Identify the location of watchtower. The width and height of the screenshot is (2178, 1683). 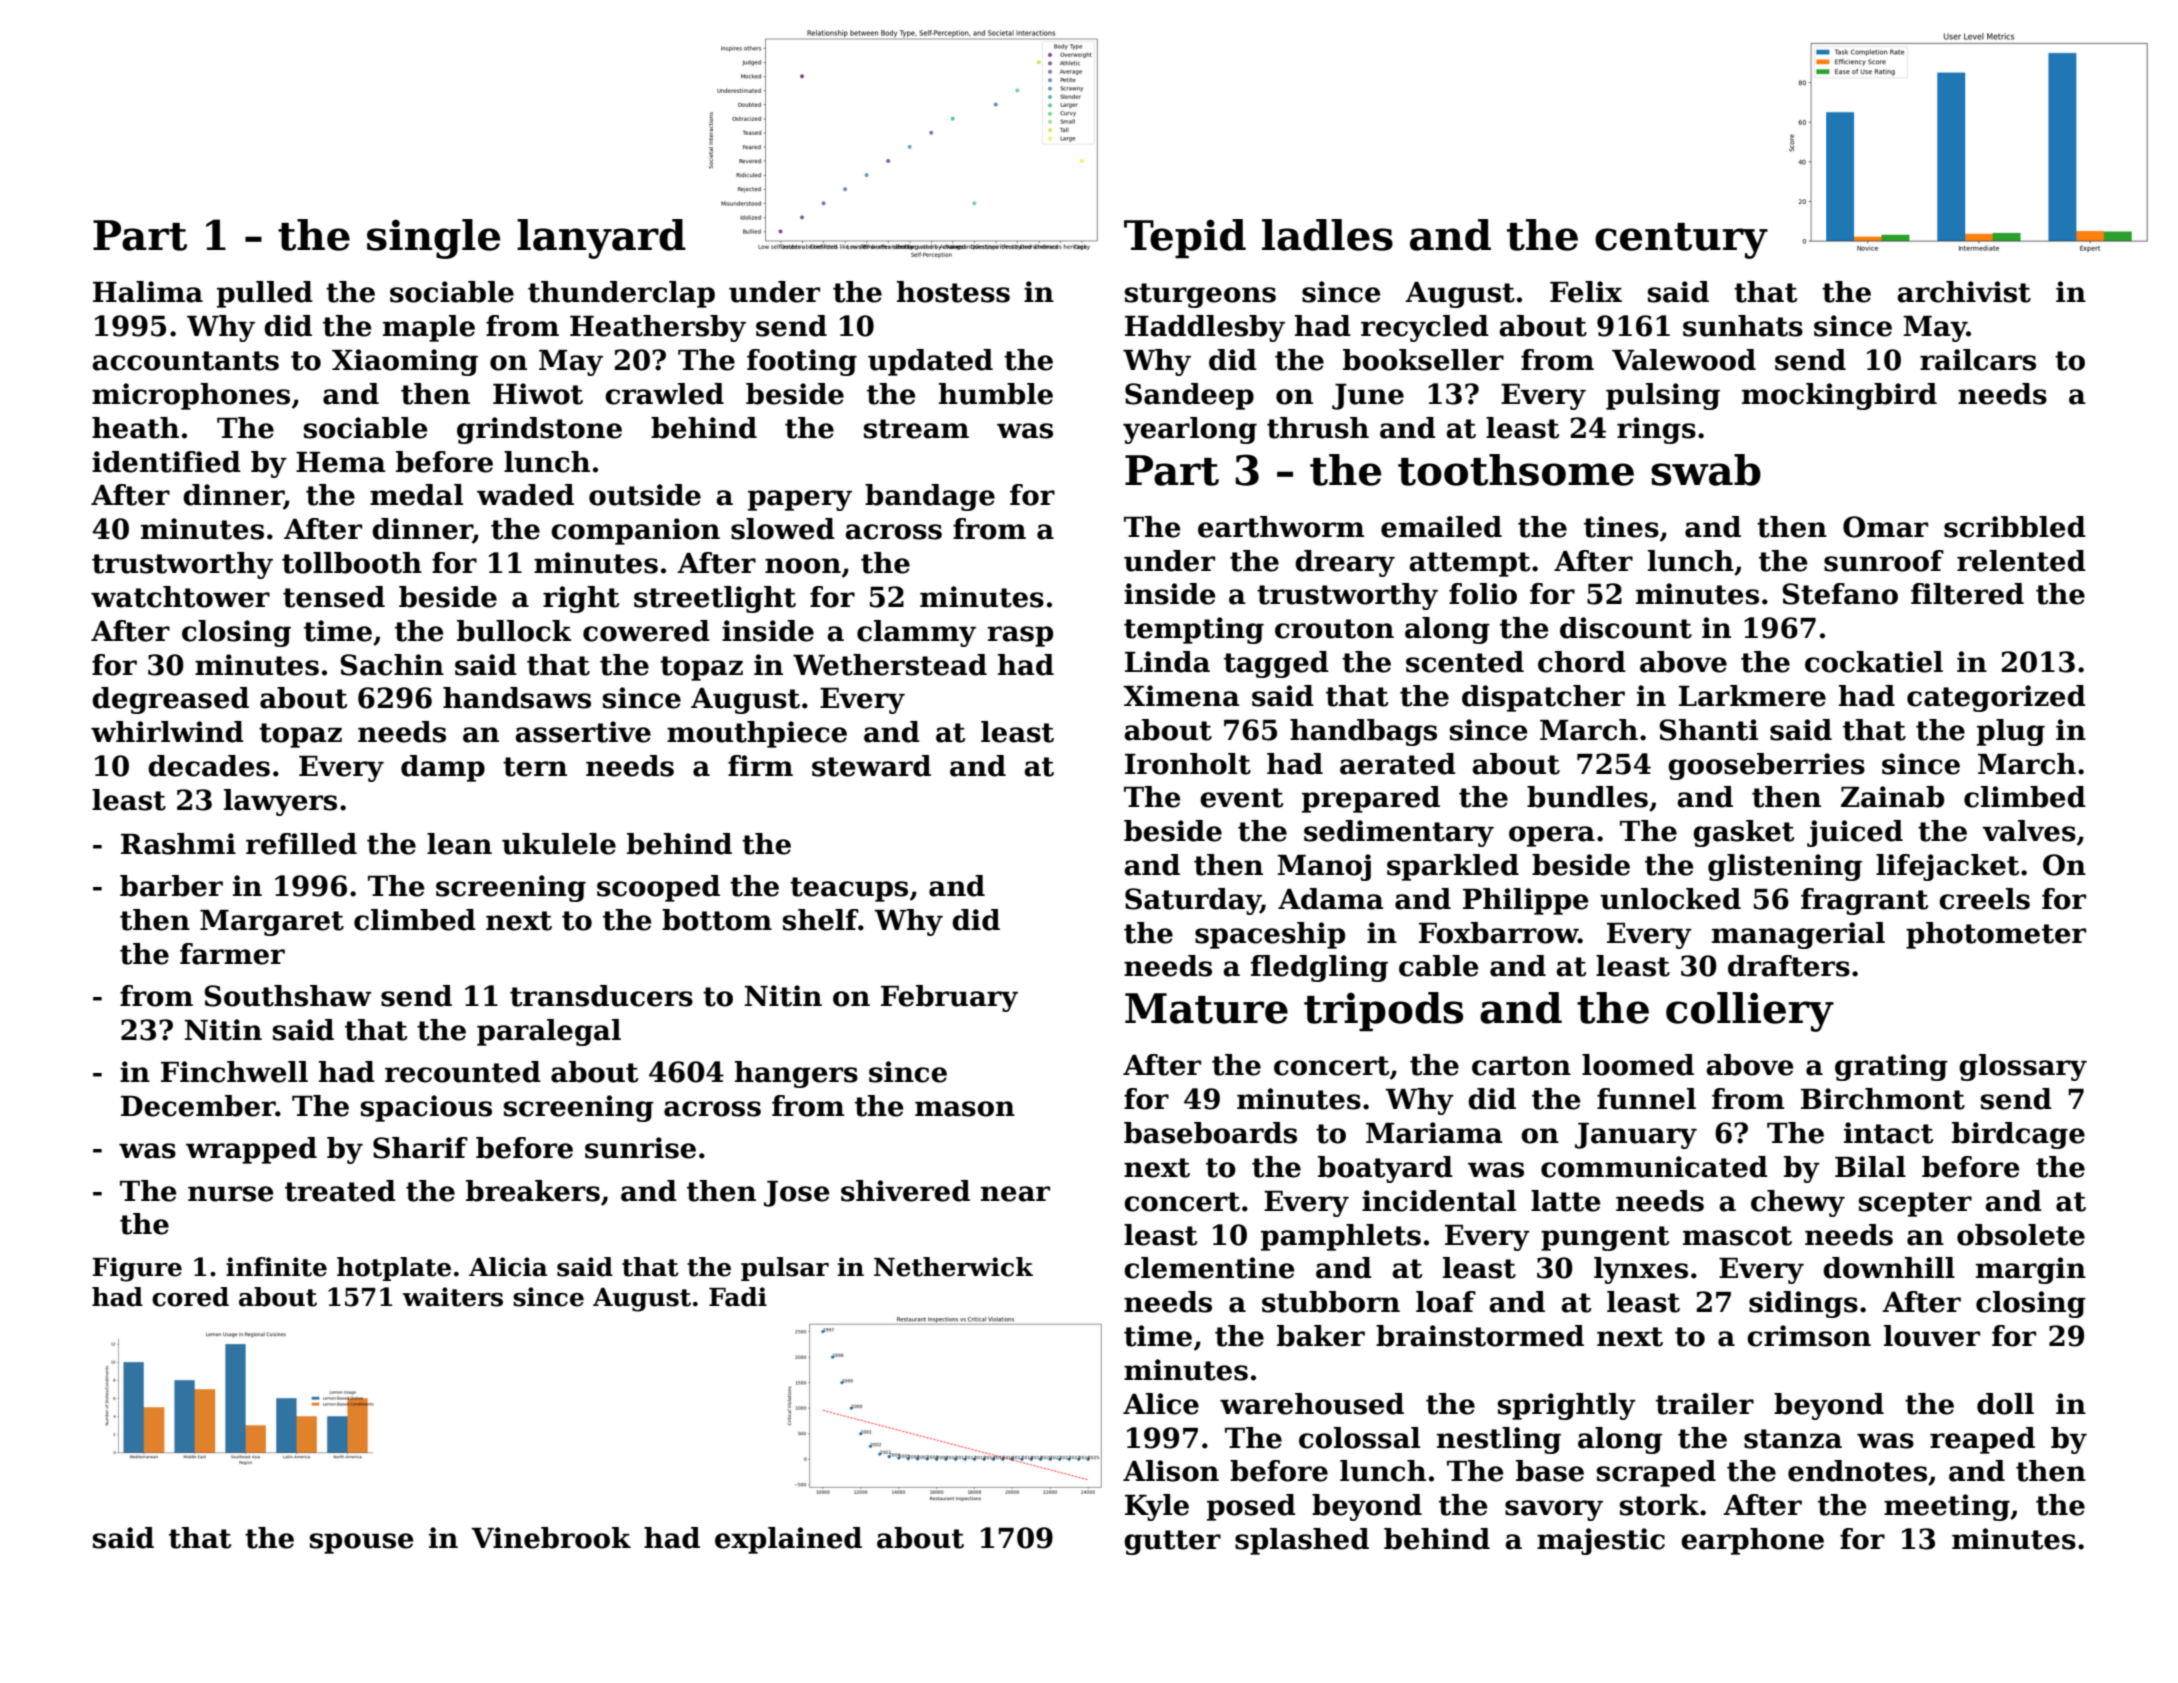
(180, 597).
